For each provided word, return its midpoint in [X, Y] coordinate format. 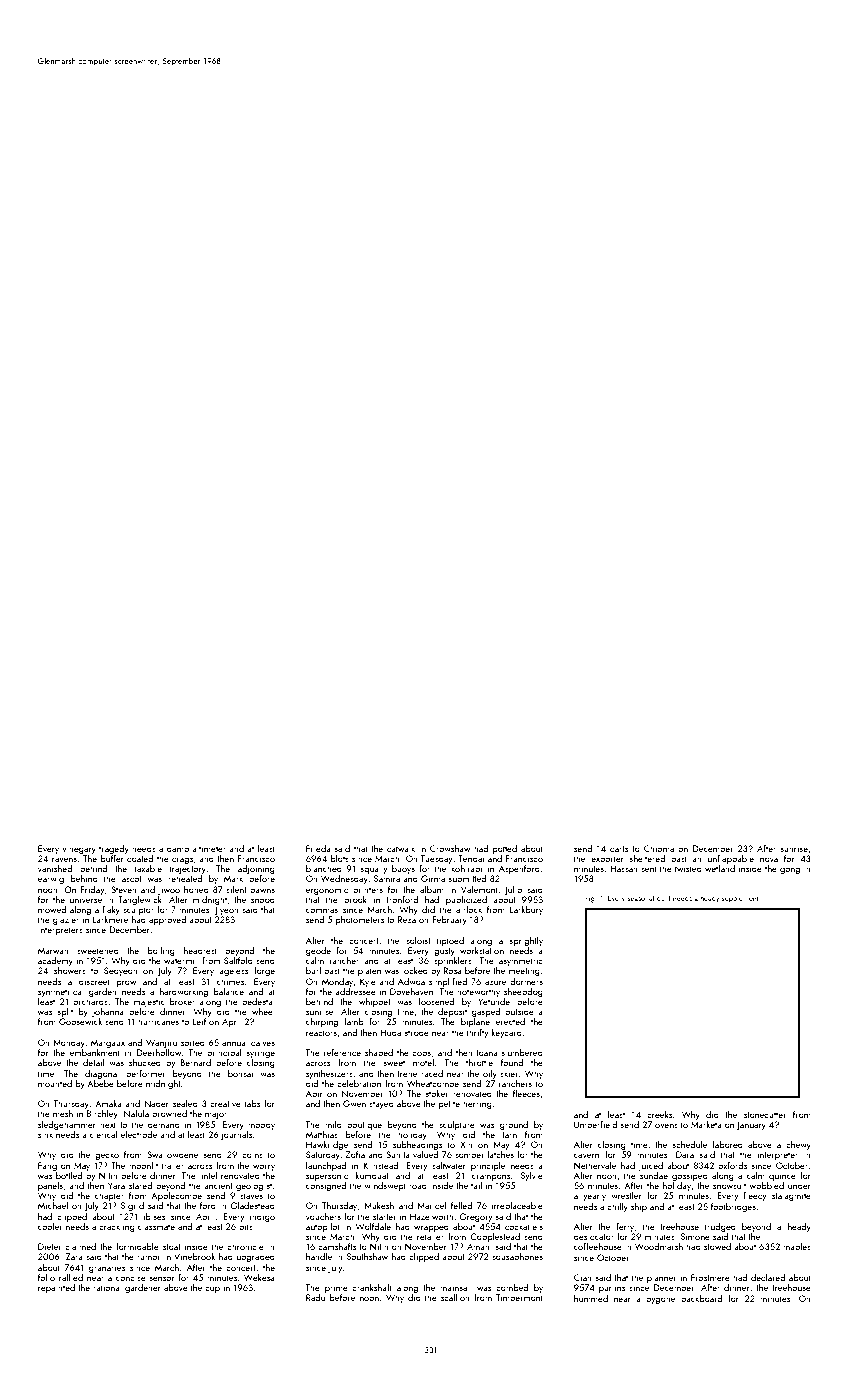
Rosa [452, 970]
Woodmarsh [659, 1246]
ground [514, 1125]
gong [790, 870]
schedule [690, 1144]
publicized [466, 900]
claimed [80, 1246]
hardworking [184, 992]
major [216, 1114]
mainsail [456, 1287]
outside [519, 1011]
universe [86, 899]
